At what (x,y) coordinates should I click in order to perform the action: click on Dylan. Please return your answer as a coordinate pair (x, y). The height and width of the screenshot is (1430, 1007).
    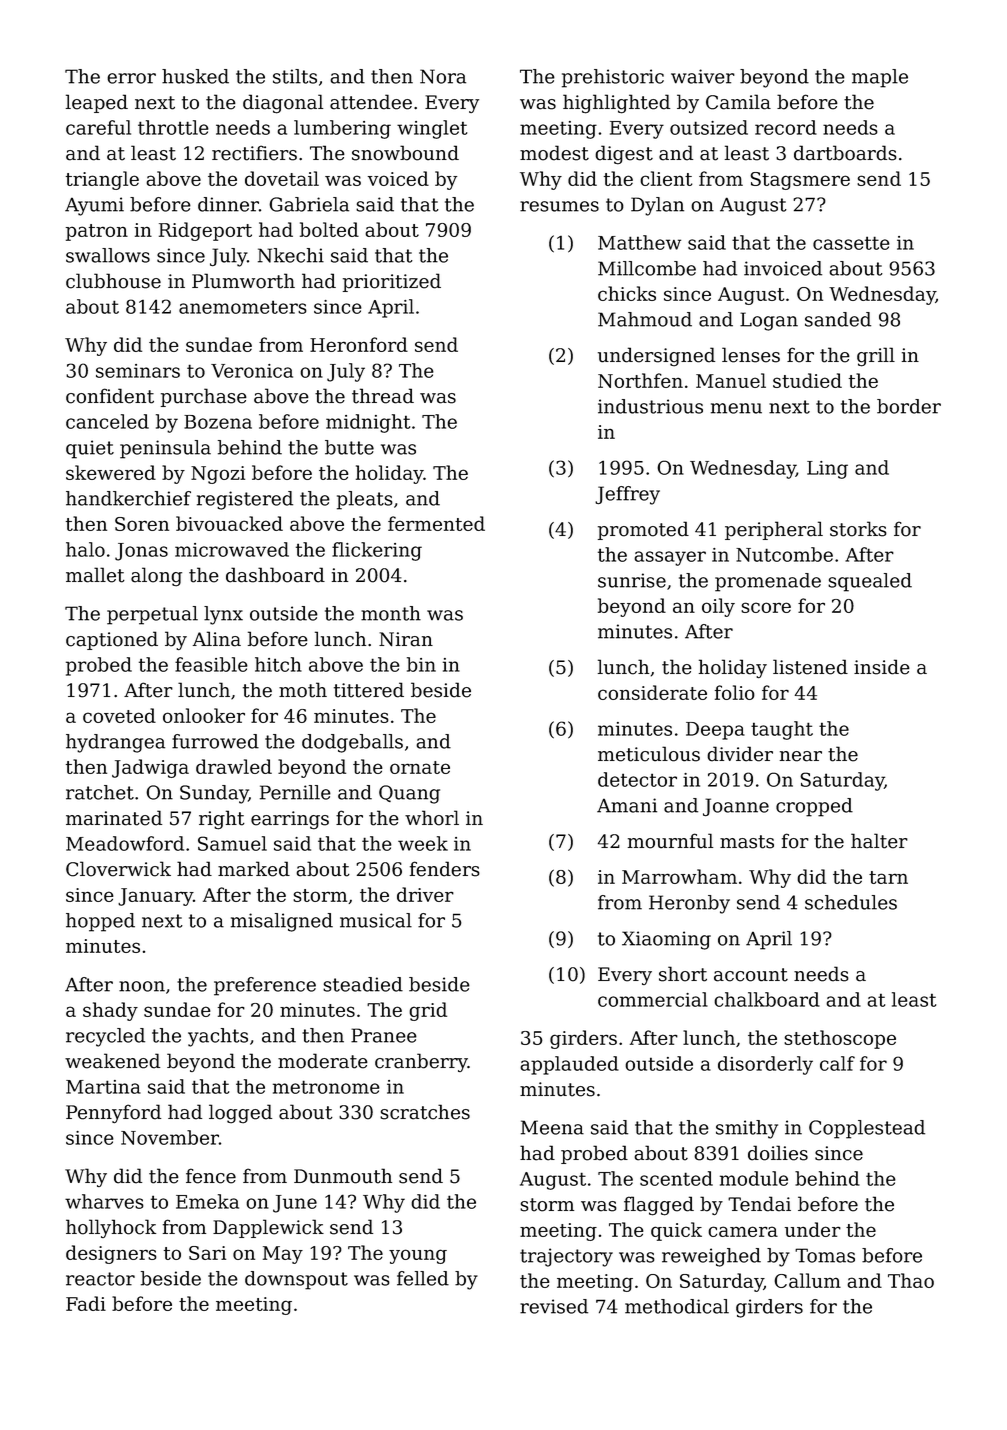
    Looking at the image, I should click on (657, 206).
